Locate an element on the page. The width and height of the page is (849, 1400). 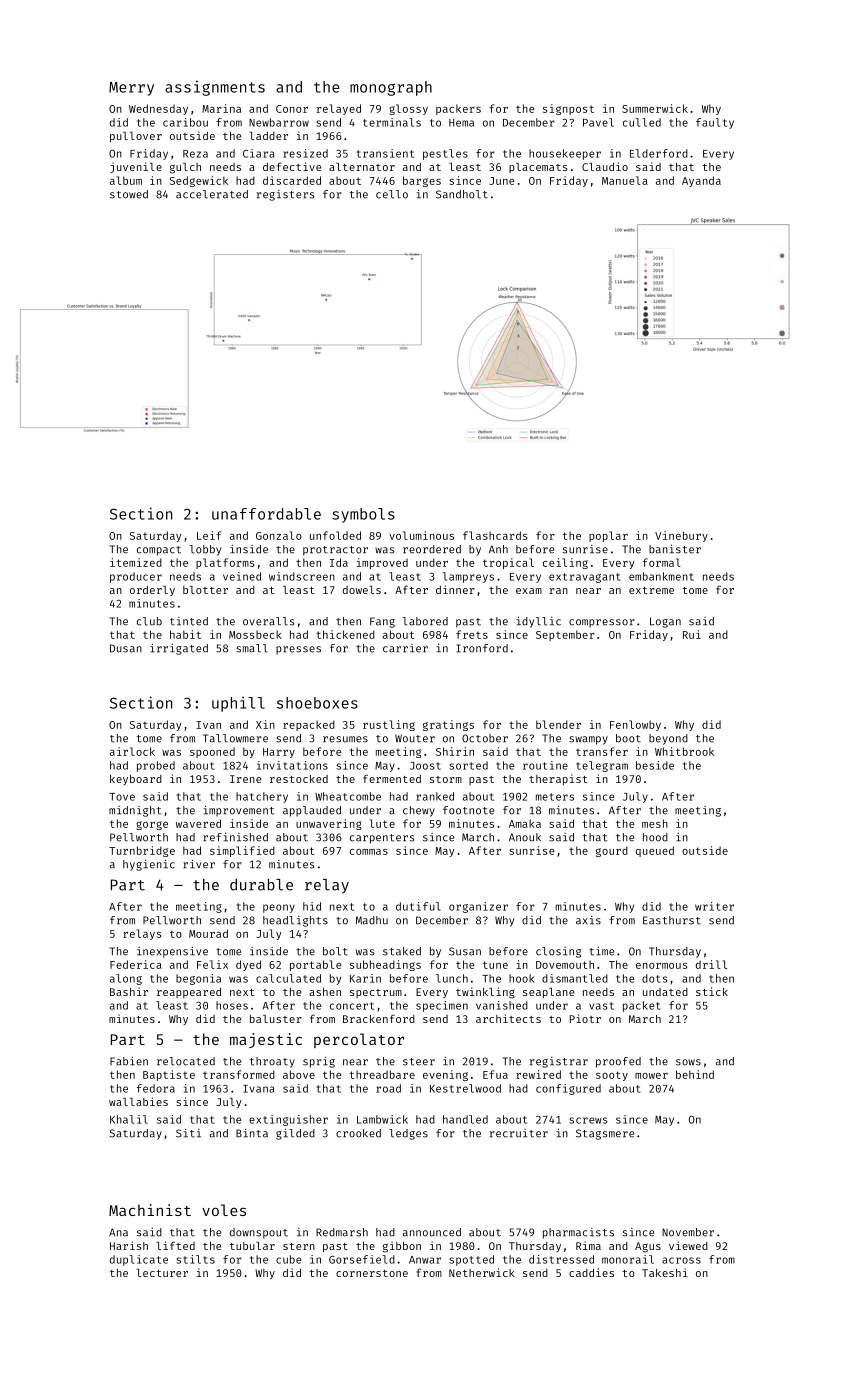
signpost is located at coordinates (568, 109).
